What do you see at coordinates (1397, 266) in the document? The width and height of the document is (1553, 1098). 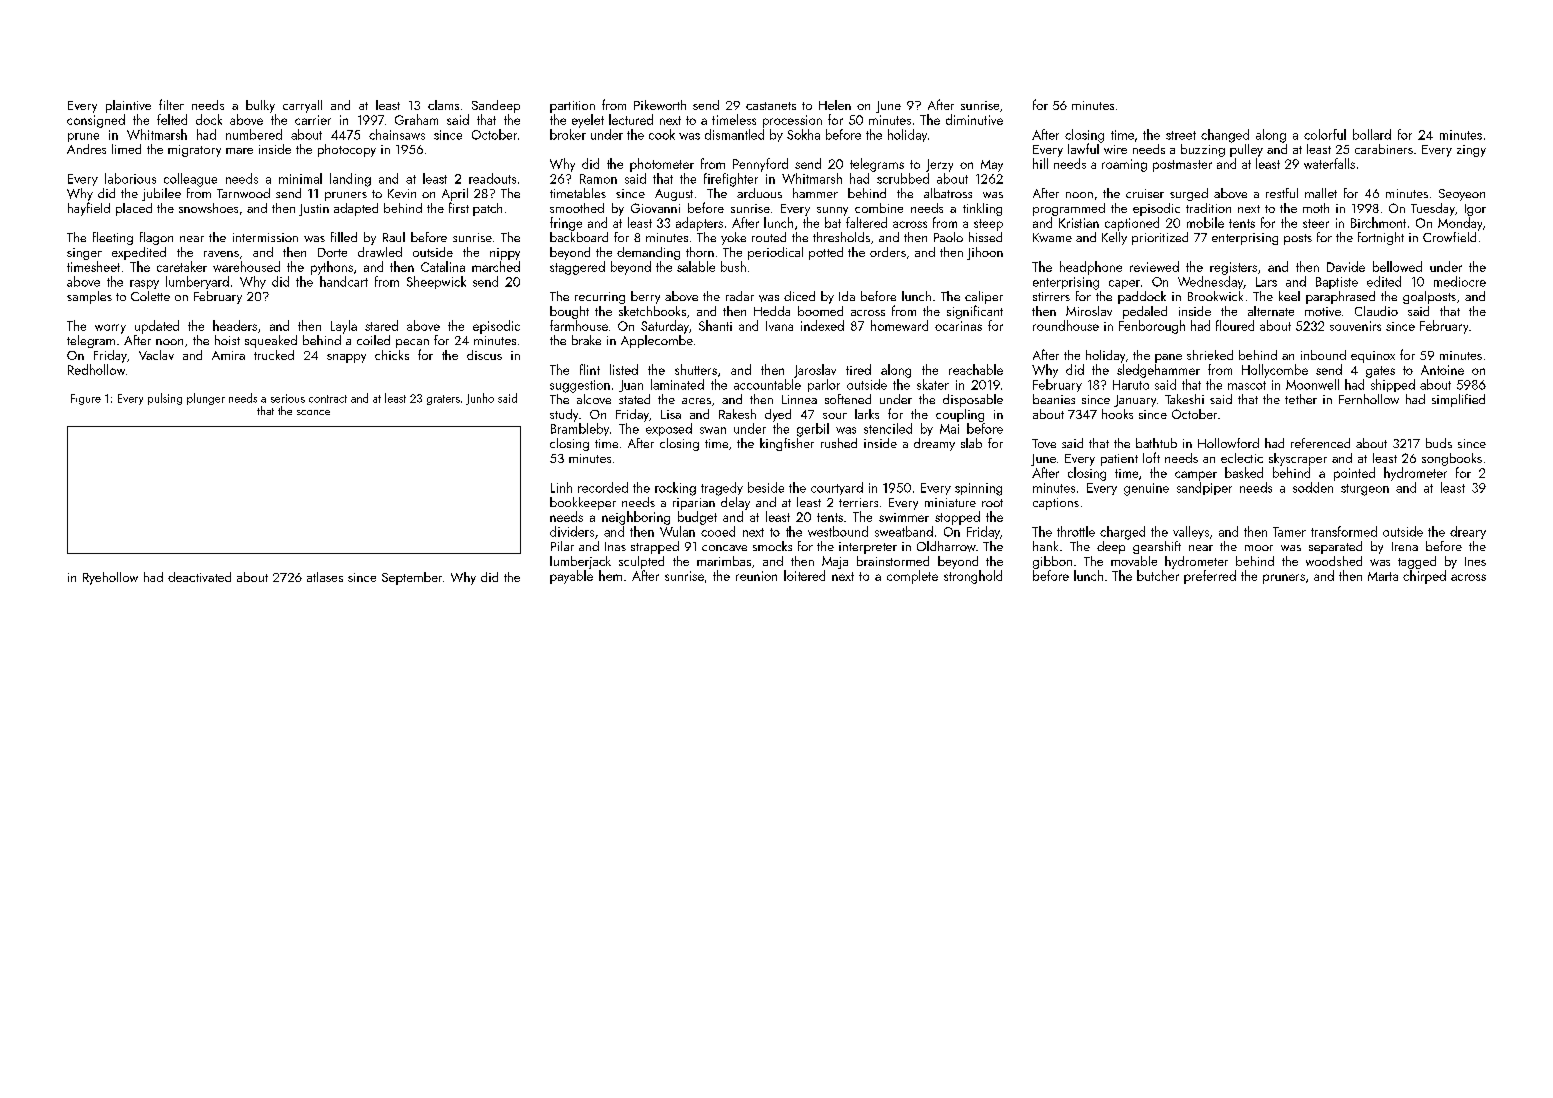 I see `bellowed` at bounding box center [1397, 266].
